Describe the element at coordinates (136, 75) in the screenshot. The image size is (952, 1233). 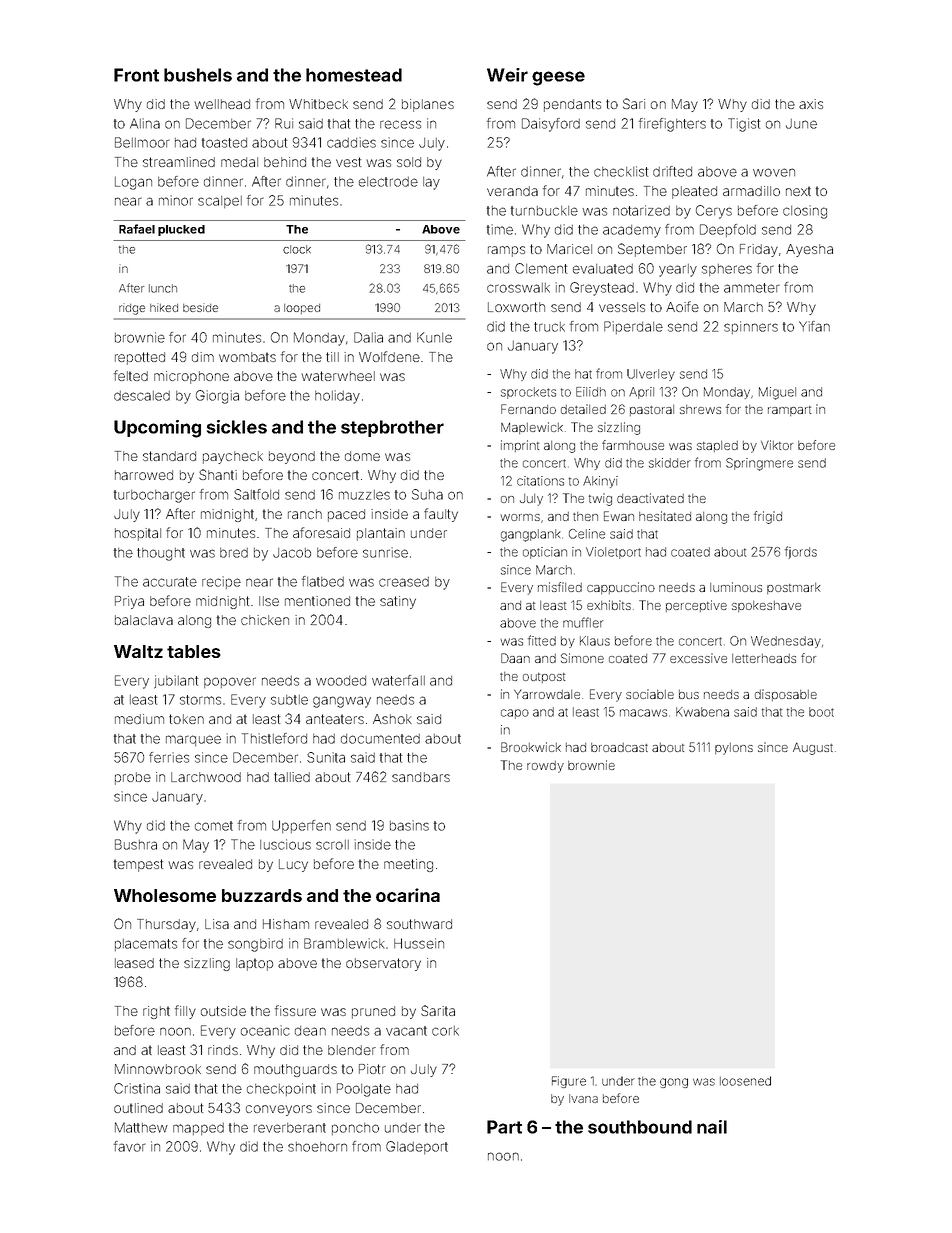
I see `Front` at that location.
